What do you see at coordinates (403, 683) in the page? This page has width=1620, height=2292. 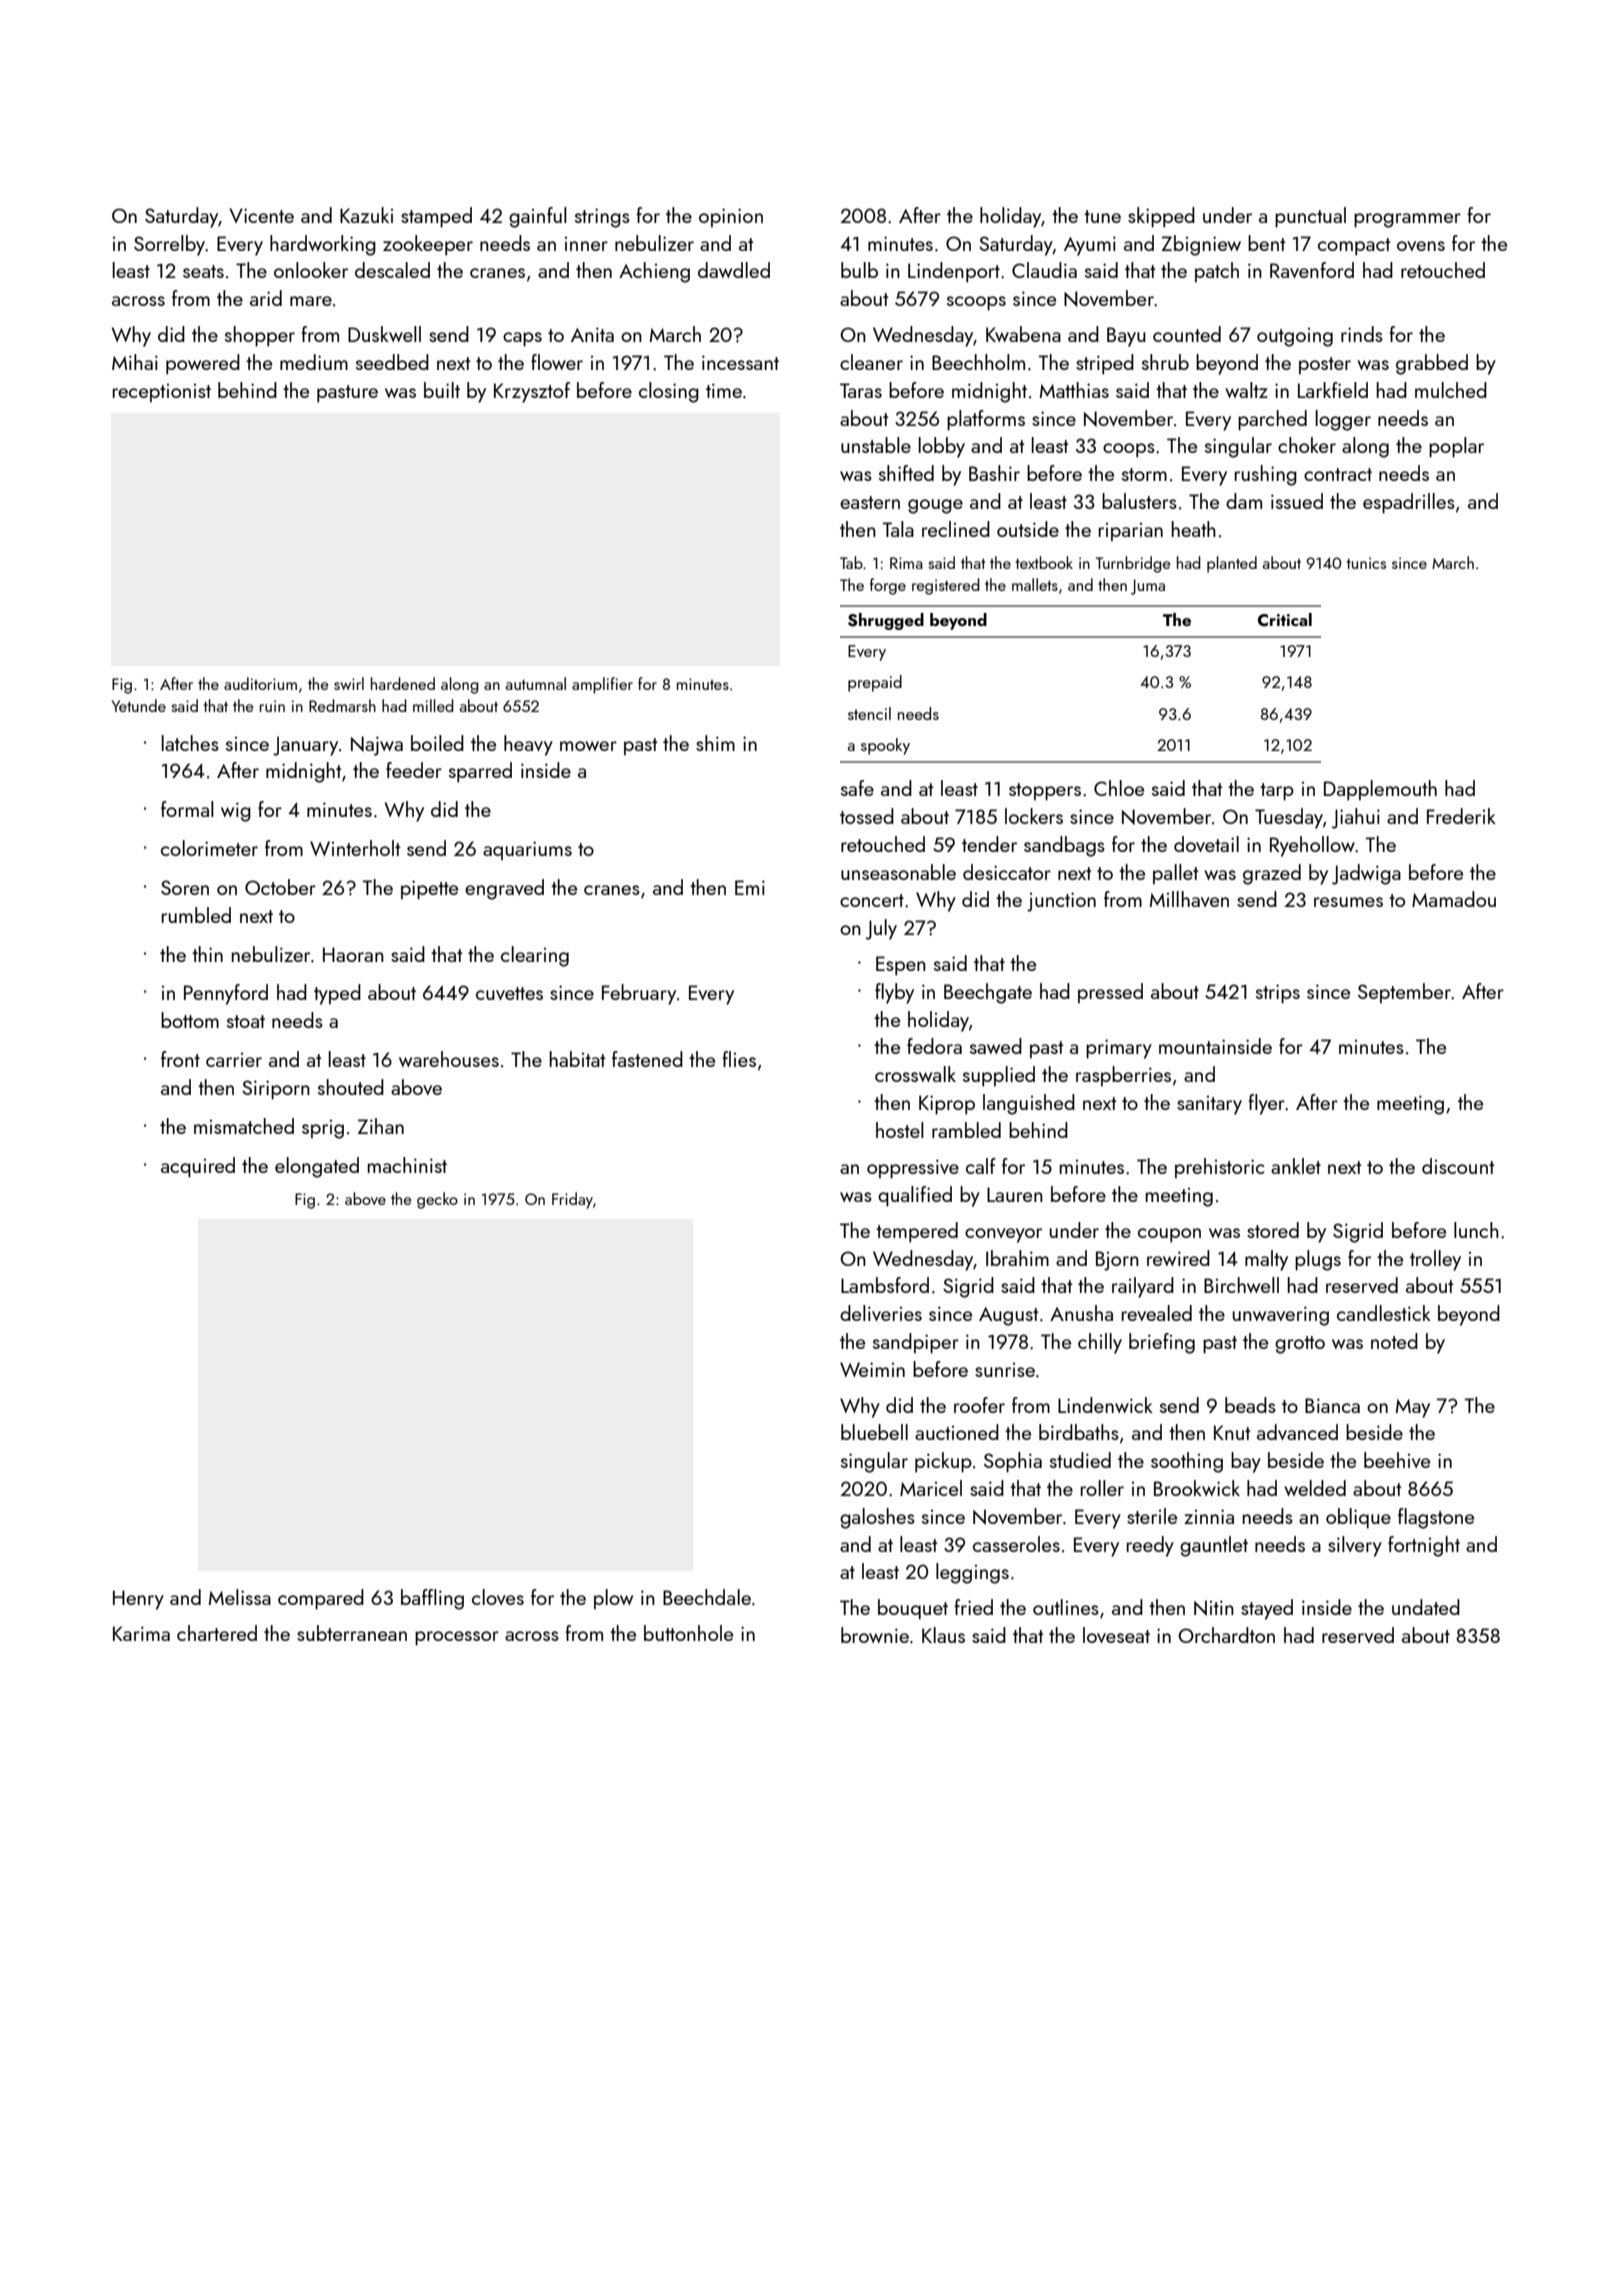 I see `hardened` at bounding box center [403, 683].
